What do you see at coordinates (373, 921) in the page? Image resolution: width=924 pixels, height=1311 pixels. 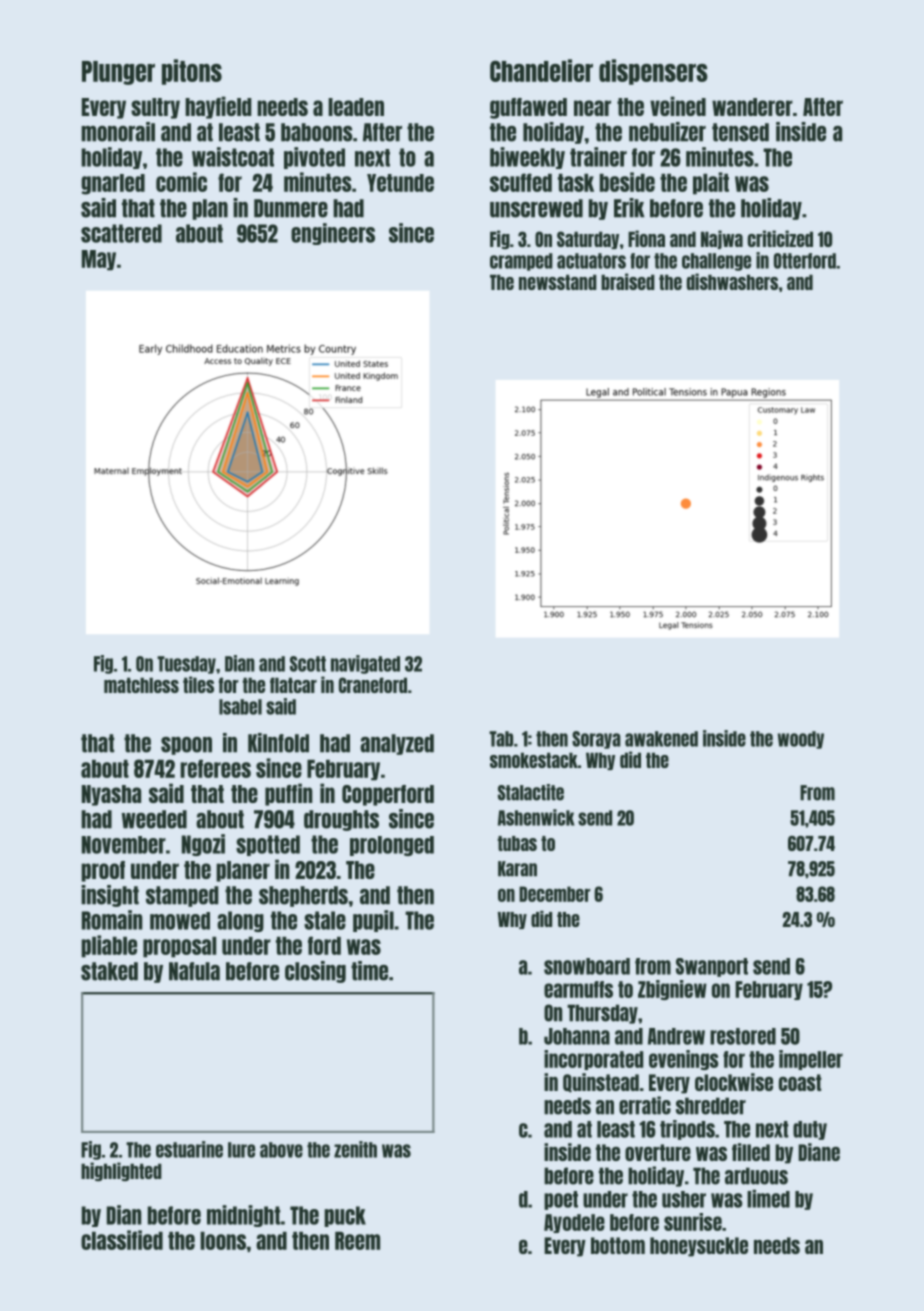 I see `pupil` at bounding box center [373, 921].
